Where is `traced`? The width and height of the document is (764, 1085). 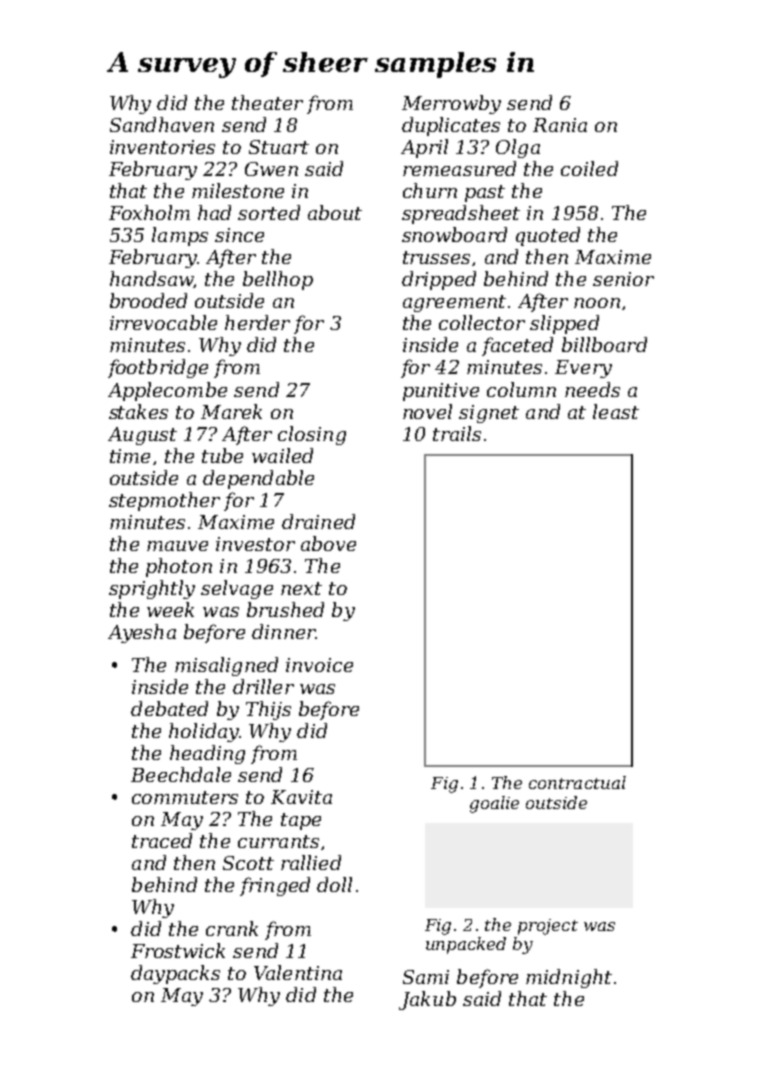 traced is located at coordinates (162, 840).
